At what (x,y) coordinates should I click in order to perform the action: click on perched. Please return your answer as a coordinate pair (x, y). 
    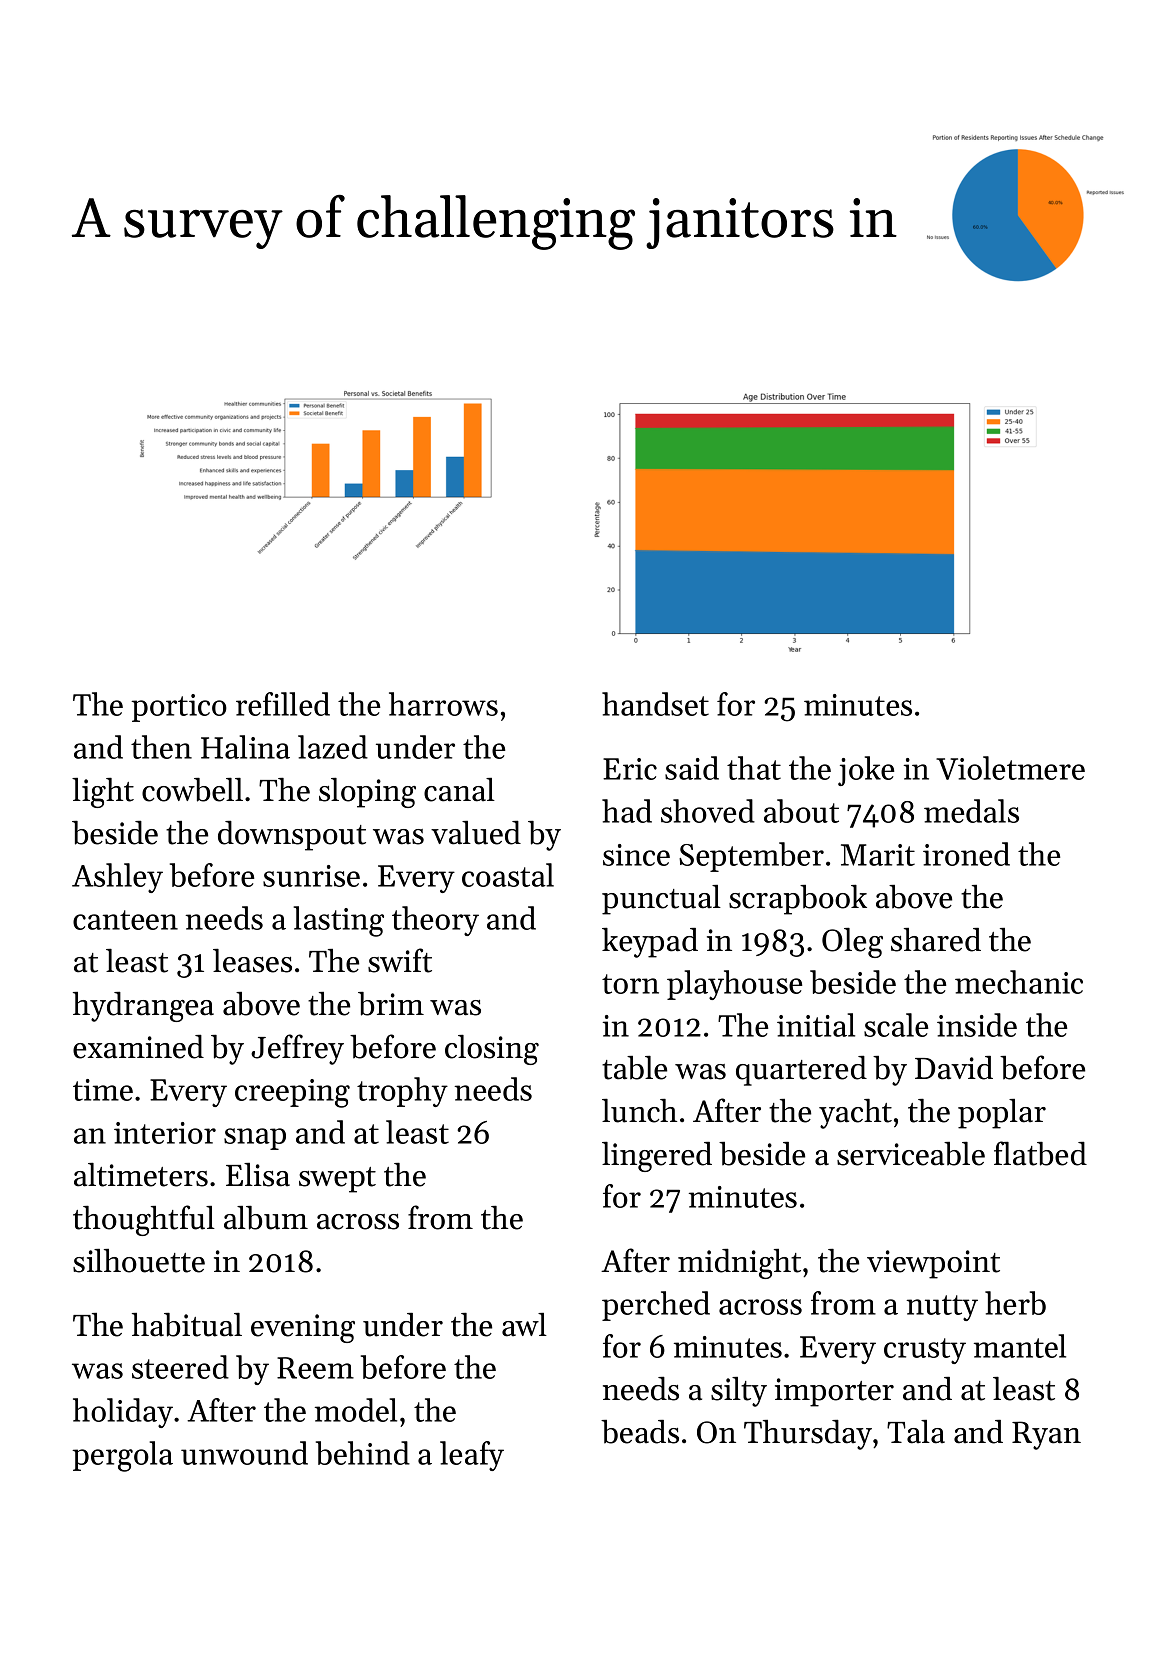
    Looking at the image, I should click on (656, 1306).
